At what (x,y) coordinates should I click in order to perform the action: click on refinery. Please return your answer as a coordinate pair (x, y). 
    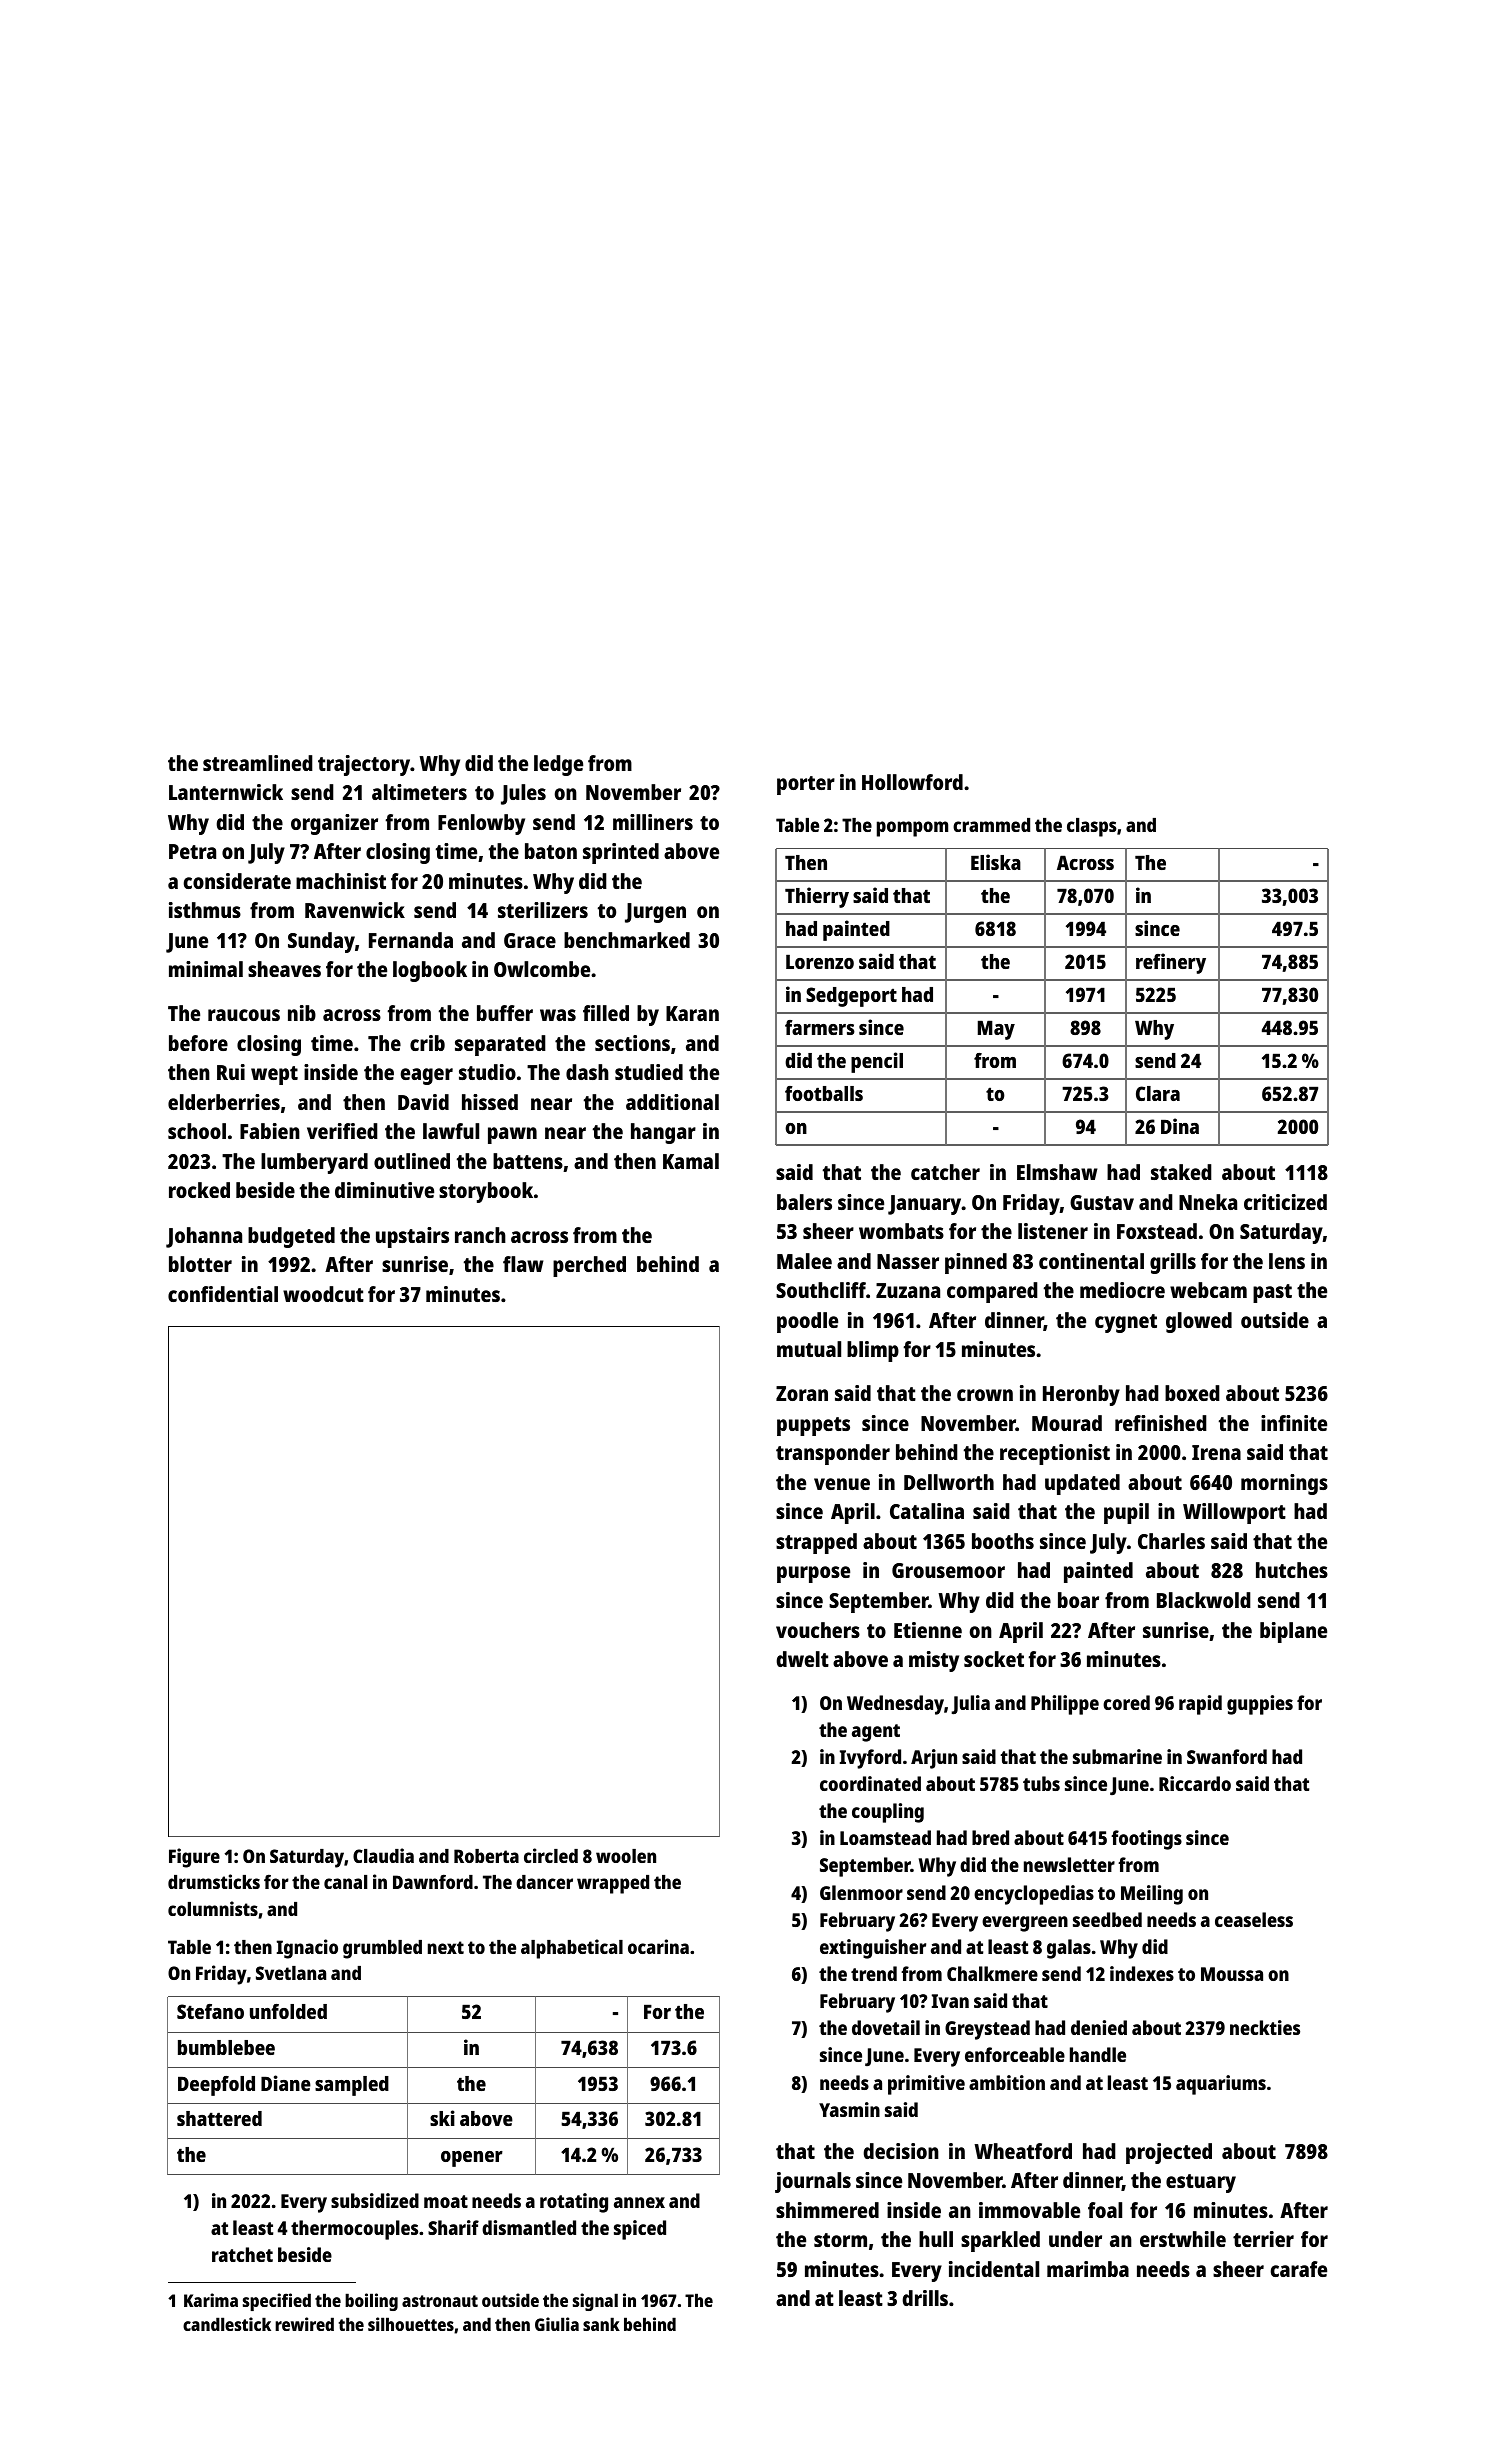
    Looking at the image, I should click on (1171, 963).
